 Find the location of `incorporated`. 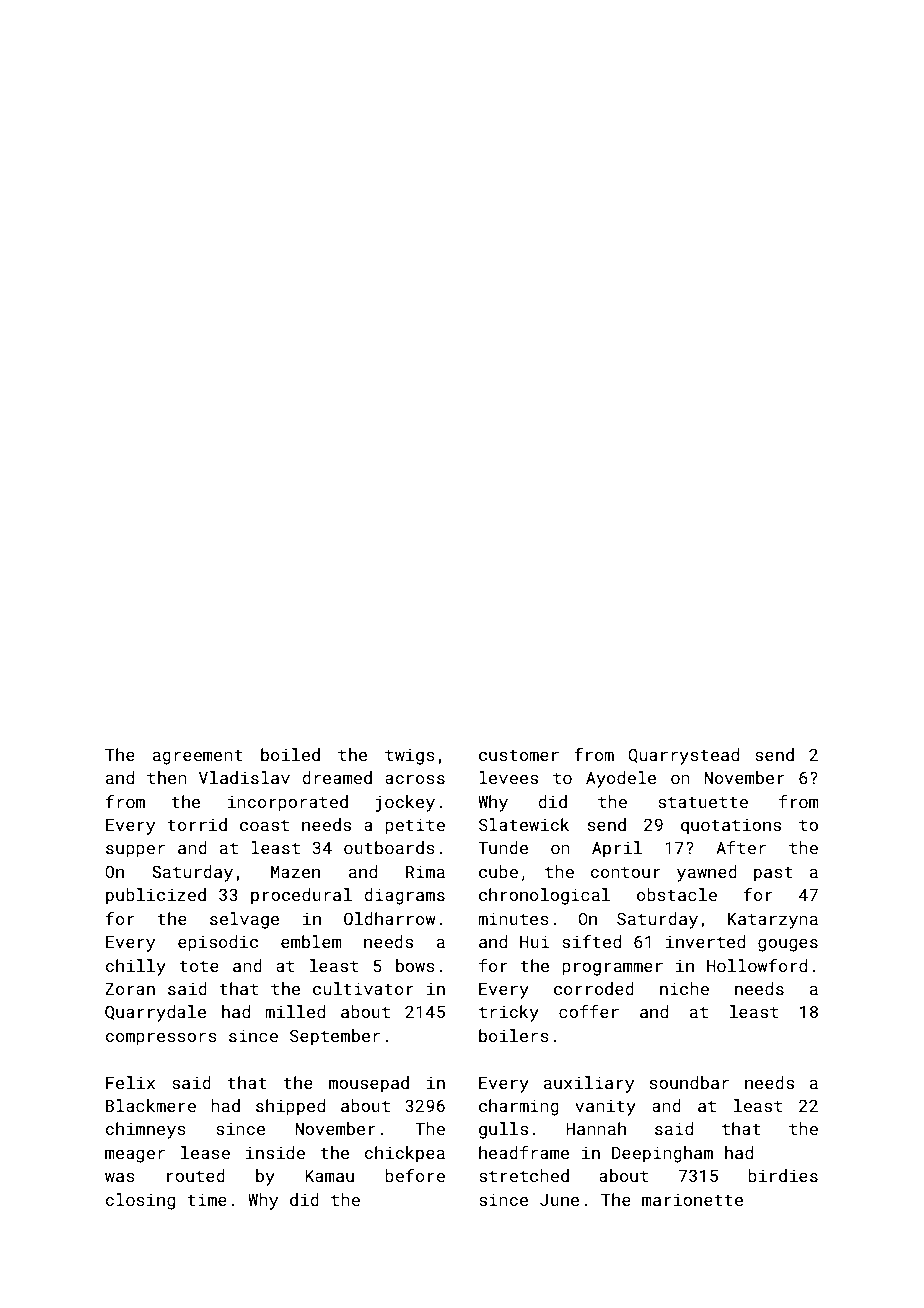

incorporated is located at coordinates (288, 803).
